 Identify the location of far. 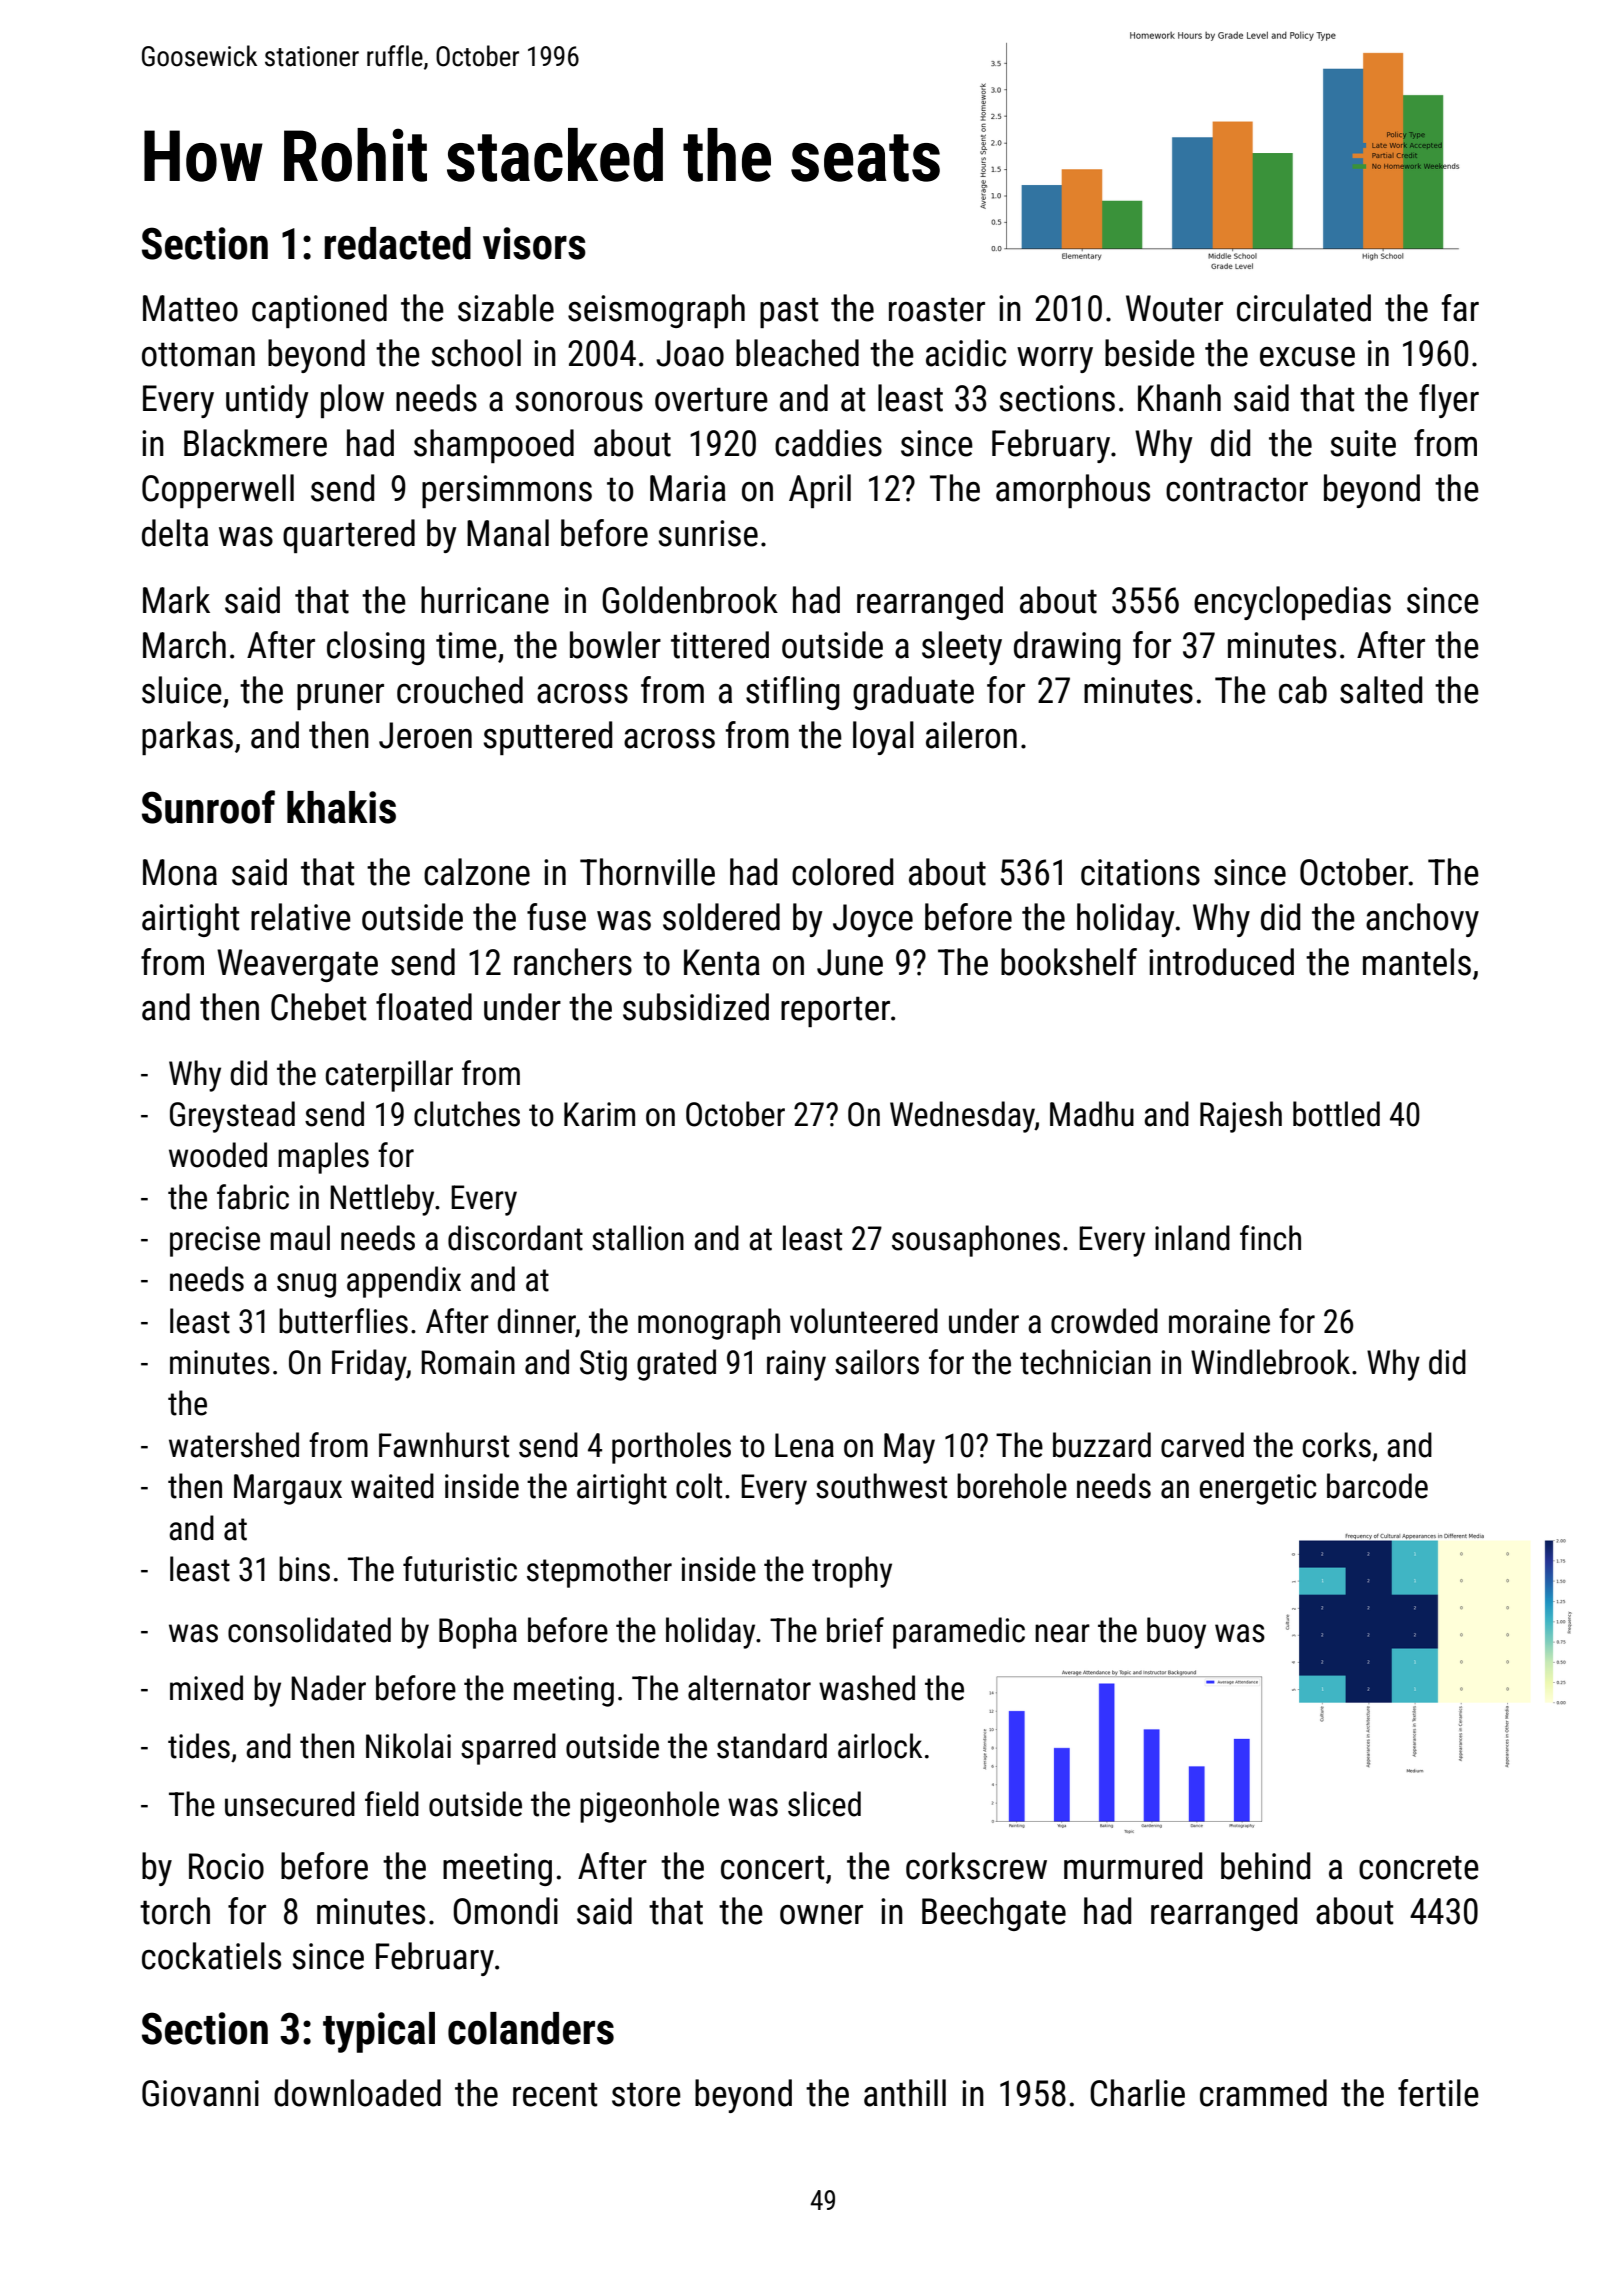
(1460, 308).
